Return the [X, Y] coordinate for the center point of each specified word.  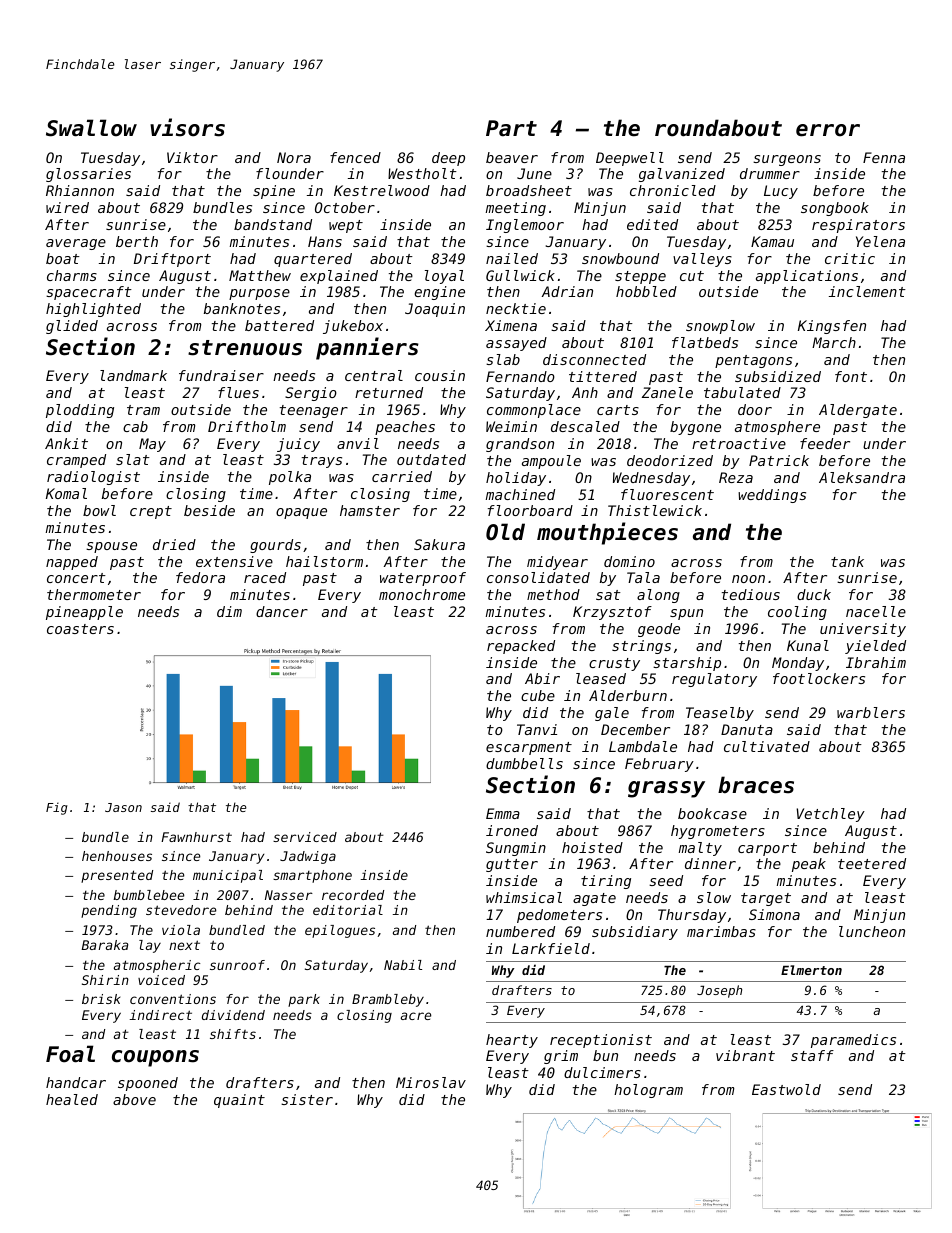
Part [511, 128]
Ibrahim [876, 662]
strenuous [245, 348]
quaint [239, 1101]
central [374, 375]
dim [229, 611]
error [828, 130]
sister [307, 1099]
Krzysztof [612, 613]
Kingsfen [832, 327]
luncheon [872, 931]
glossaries [88, 175]
